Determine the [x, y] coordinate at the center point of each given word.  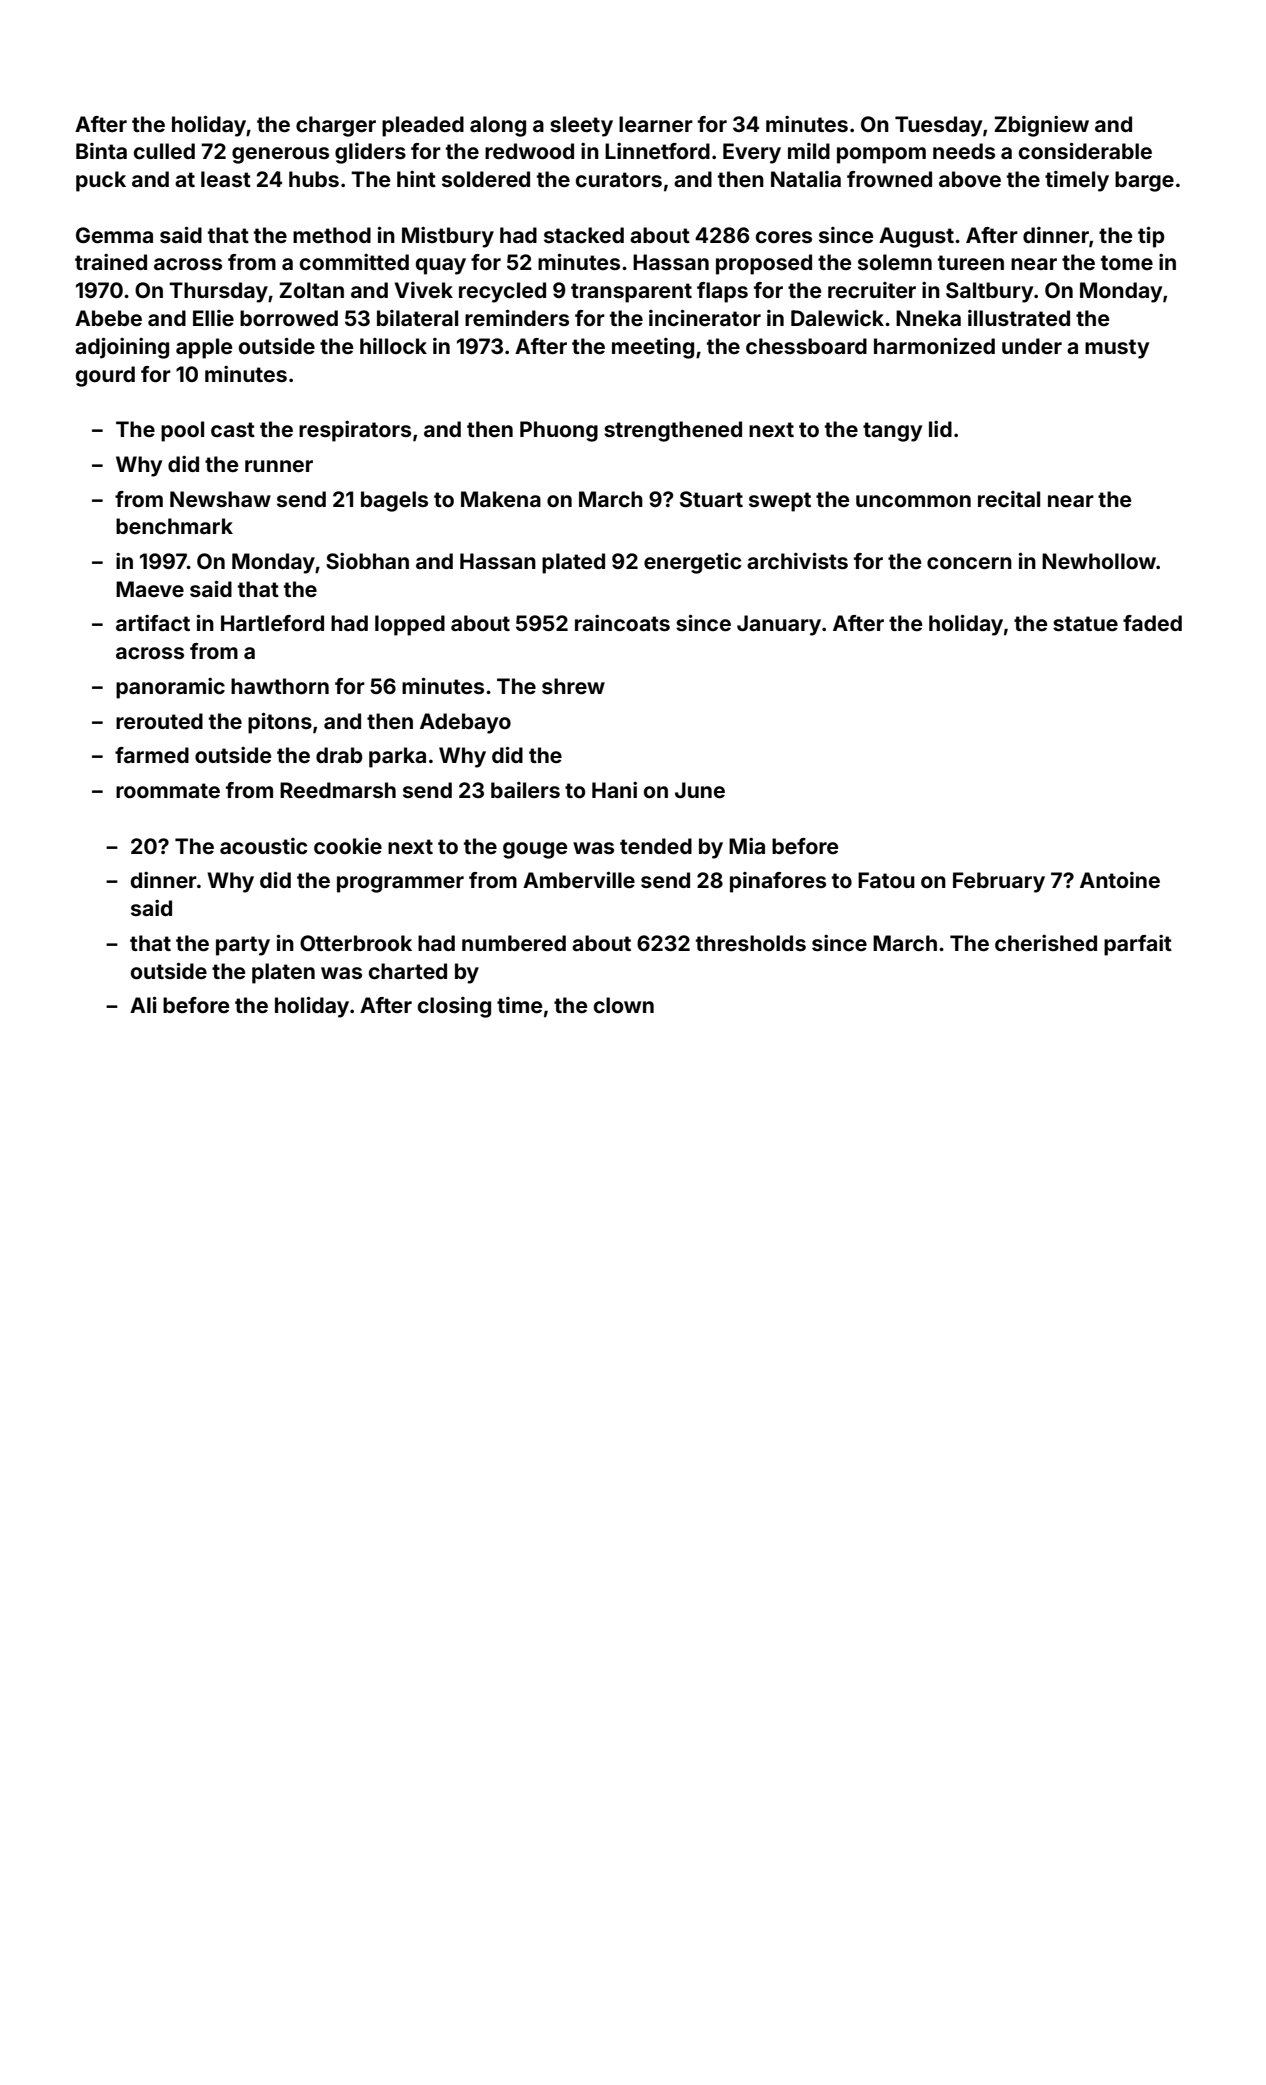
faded [1152, 623]
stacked [584, 235]
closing [454, 1007]
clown [624, 1005]
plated [573, 563]
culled [164, 151]
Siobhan [367, 561]
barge [1144, 181]
